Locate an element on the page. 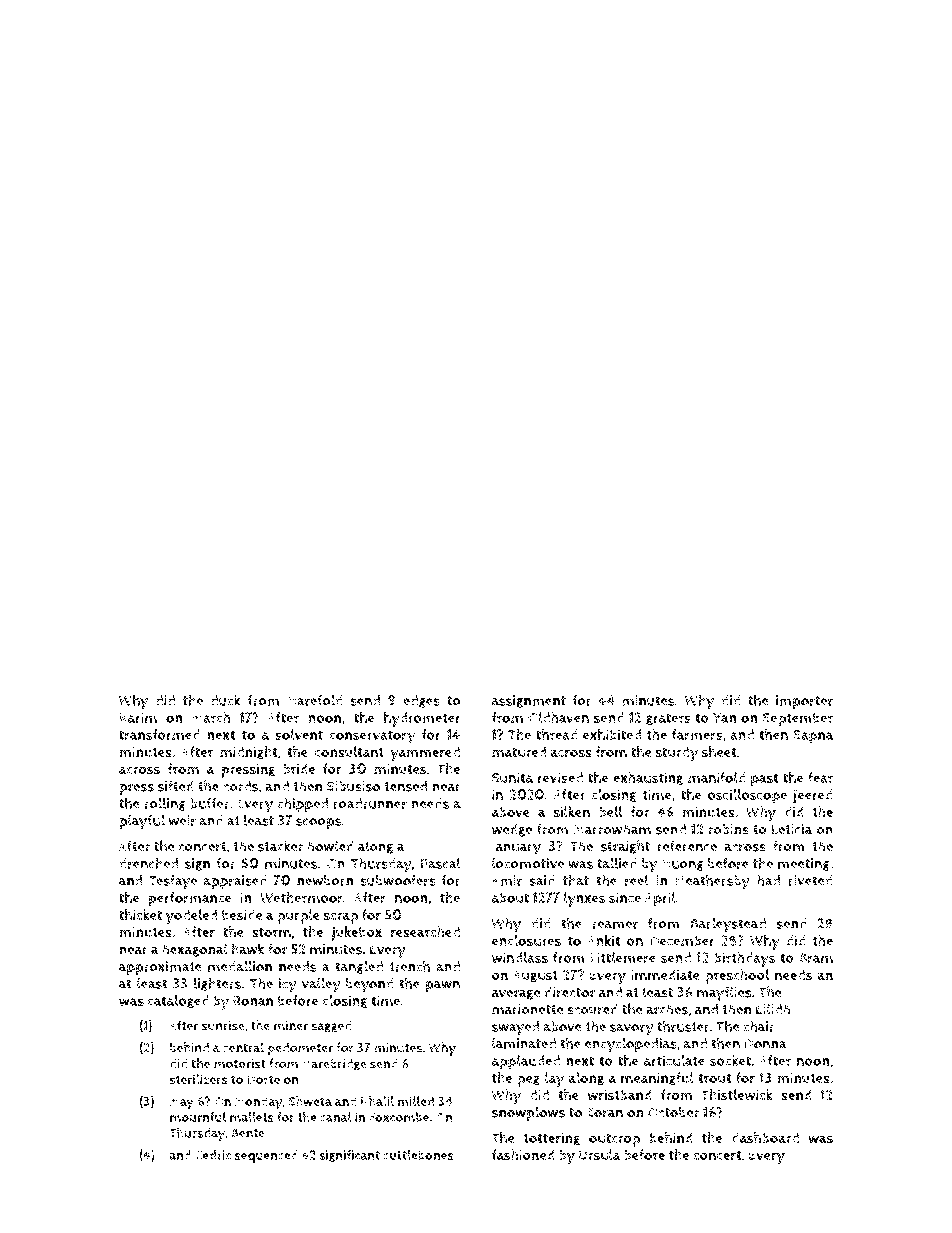 The width and height of the document is (952, 1233). importer is located at coordinates (804, 702).
